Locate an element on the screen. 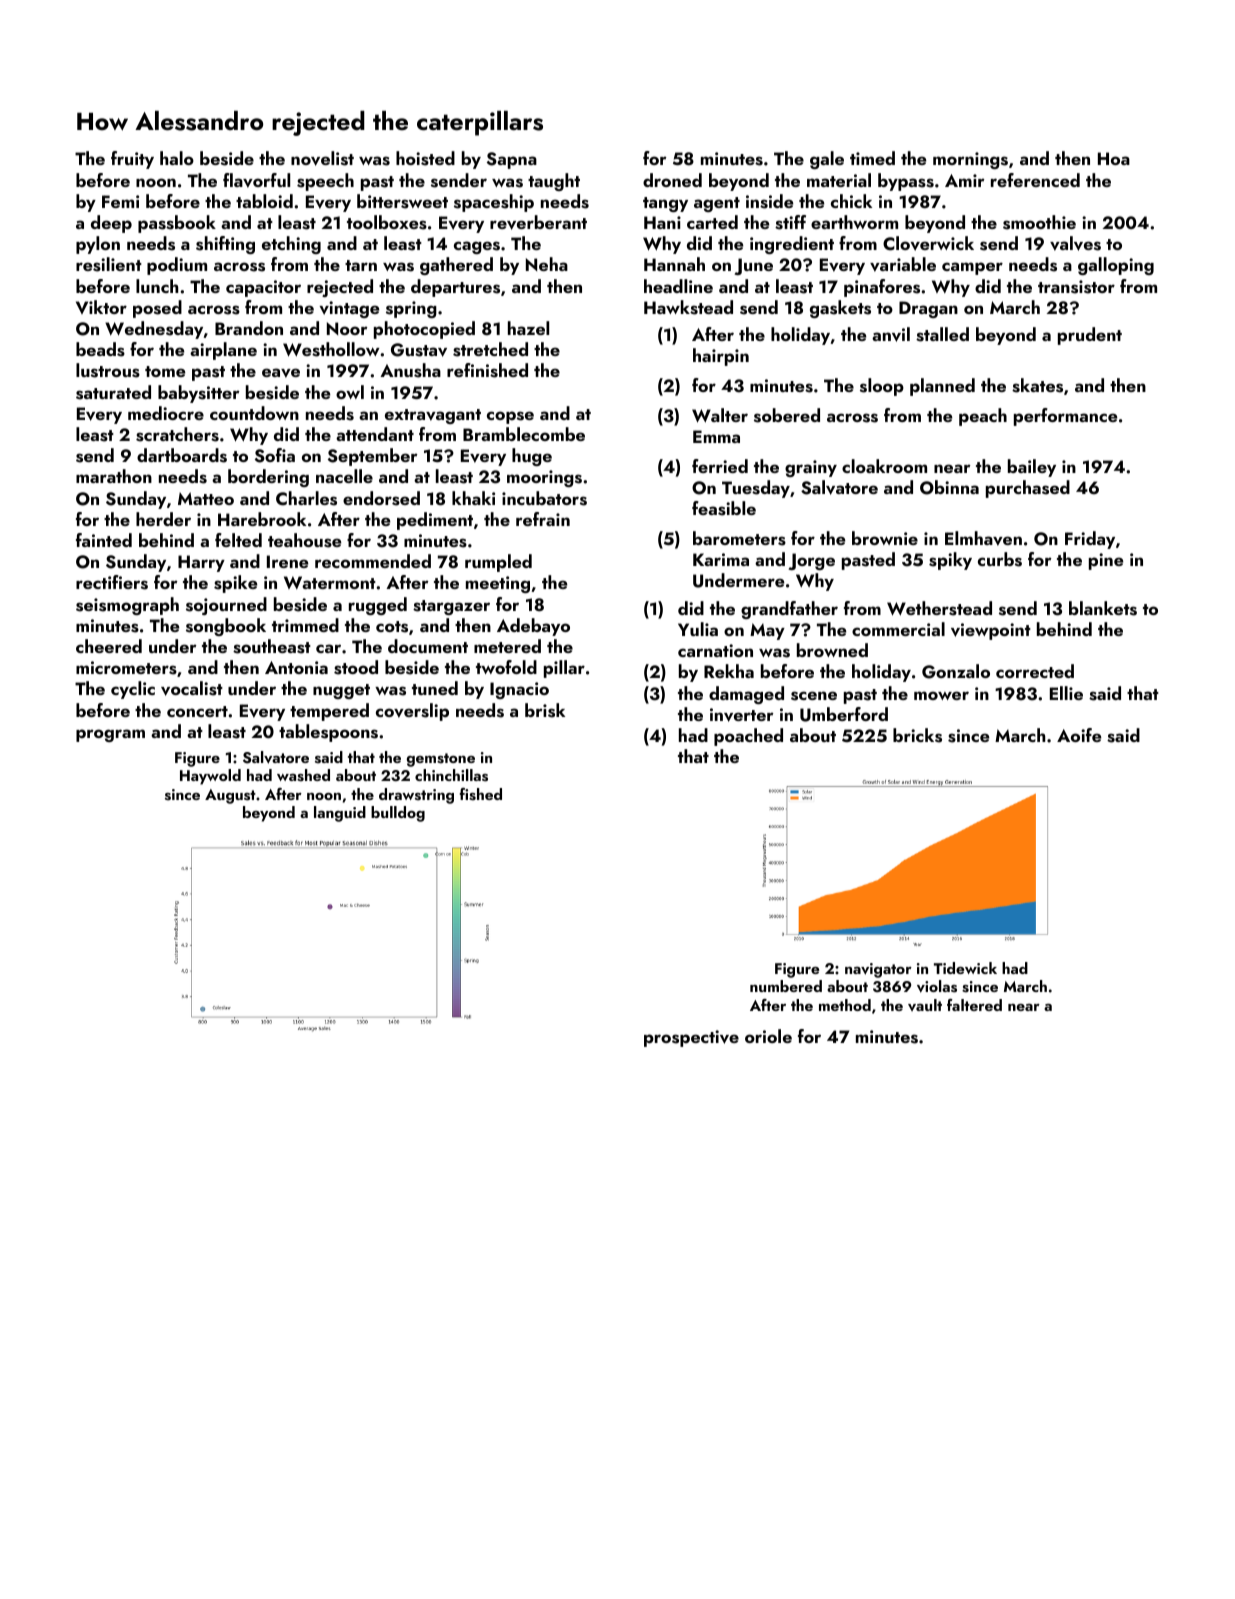  halo is located at coordinates (177, 158).
